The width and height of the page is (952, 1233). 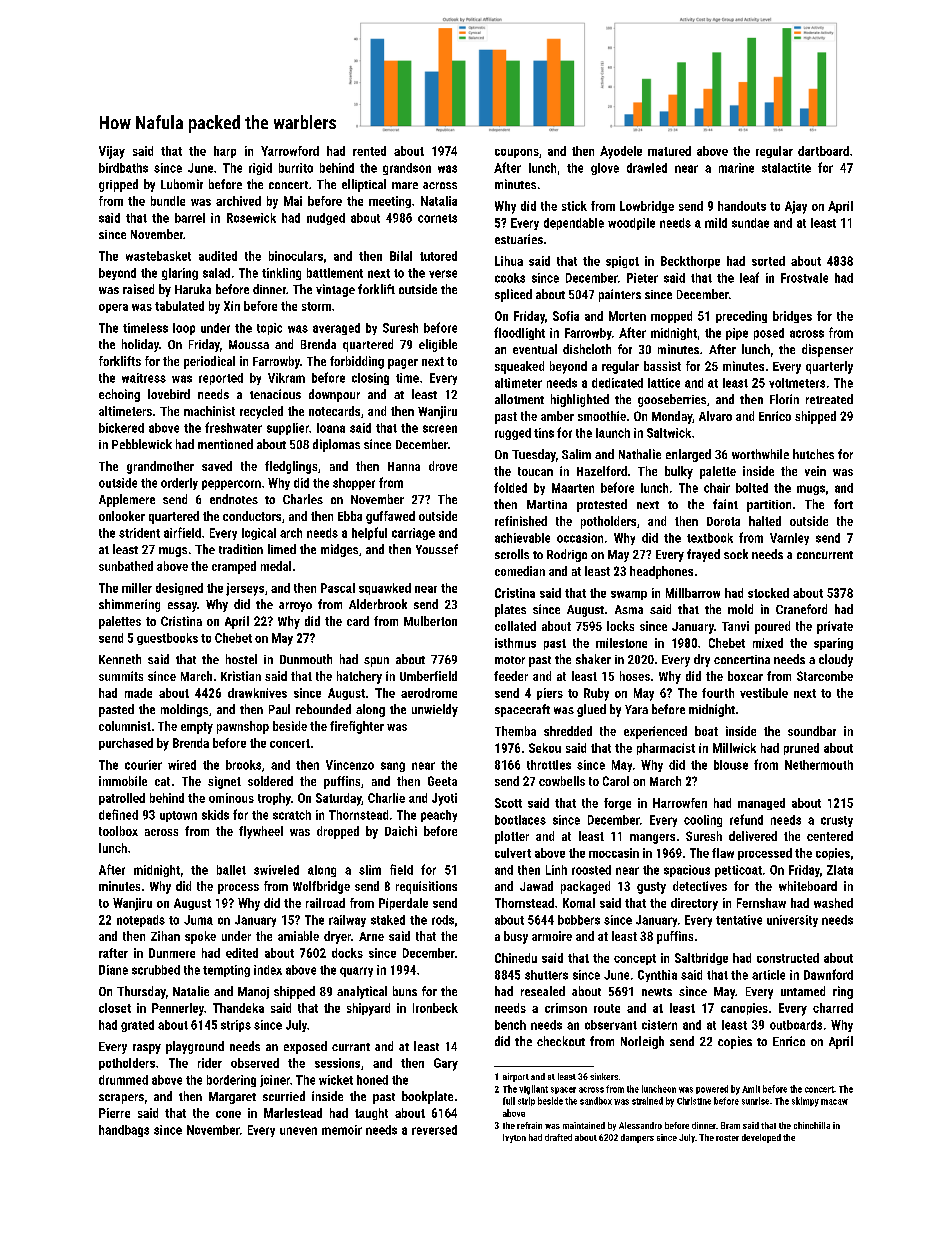 I want to click on poured, so click(x=772, y=627).
